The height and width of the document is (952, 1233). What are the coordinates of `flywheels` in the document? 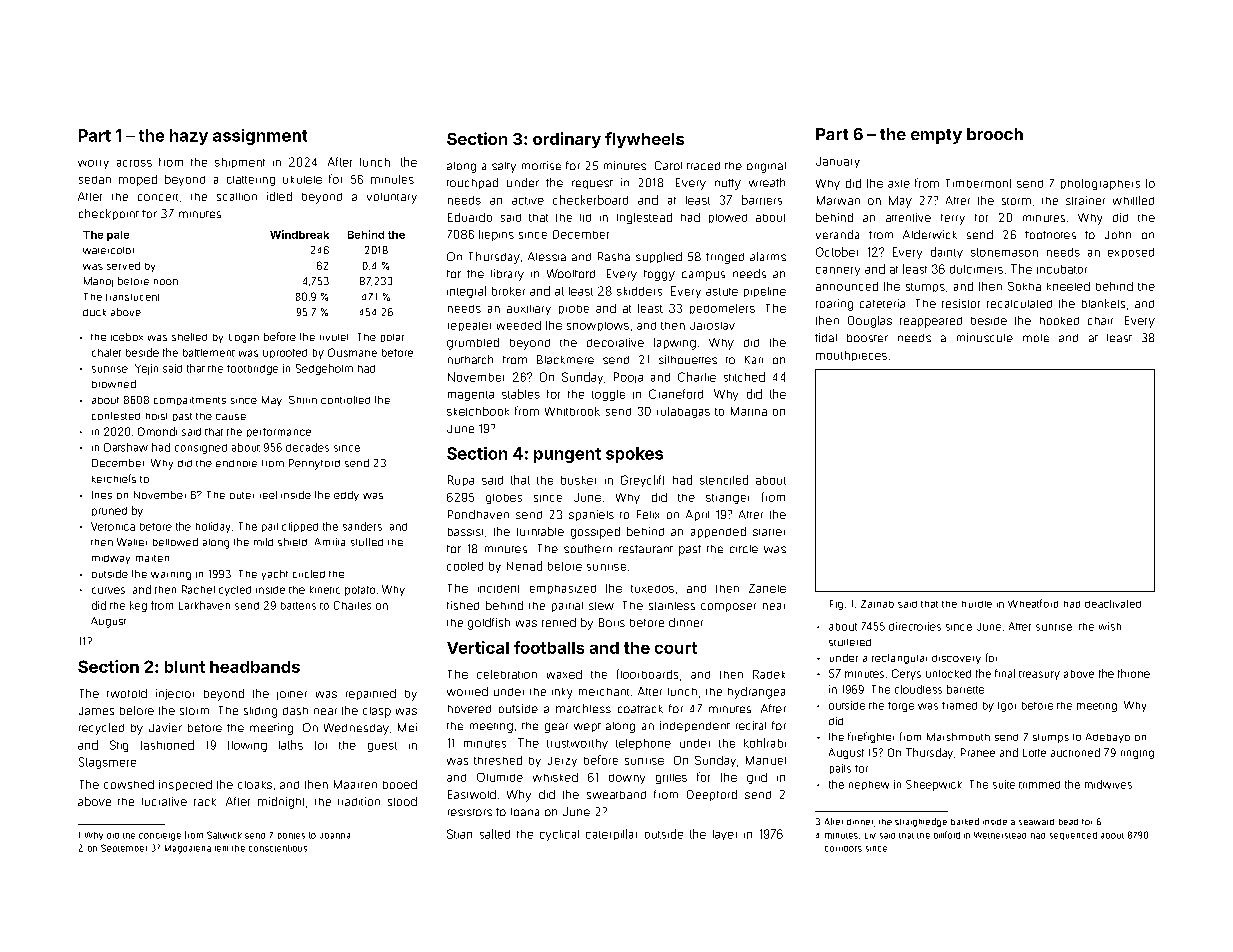 It's located at (644, 140).
